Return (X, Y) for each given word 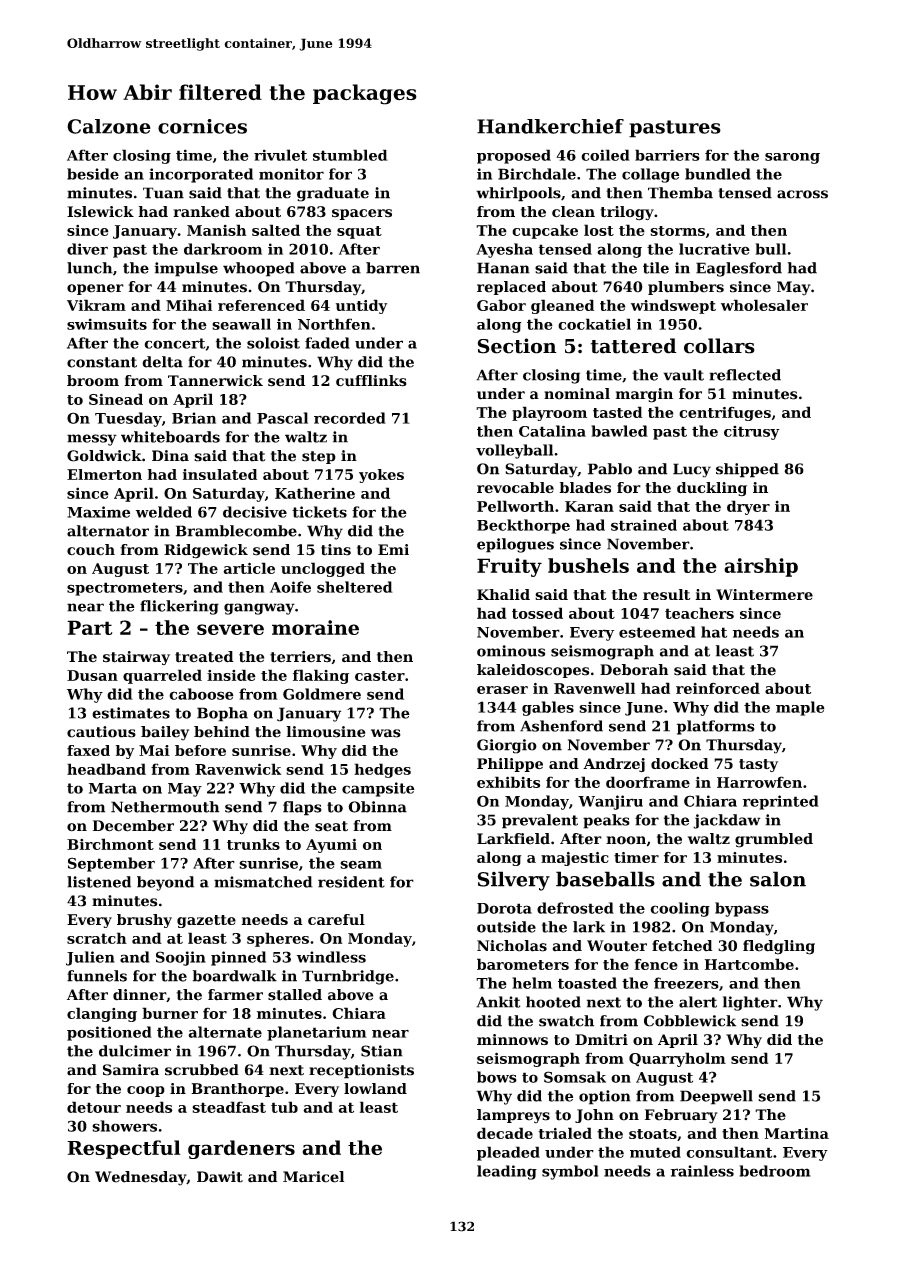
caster (380, 676)
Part (89, 627)
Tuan (163, 193)
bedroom (775, 1171)
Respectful (123, 1149)
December (133, 826)
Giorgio (507, 746)
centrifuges (725, 414)
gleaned (562, 306)
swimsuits (107, 324)
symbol (570, 1172)
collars (719, 346)
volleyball (514, 451)
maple (800, 708)
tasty (758, 765)
